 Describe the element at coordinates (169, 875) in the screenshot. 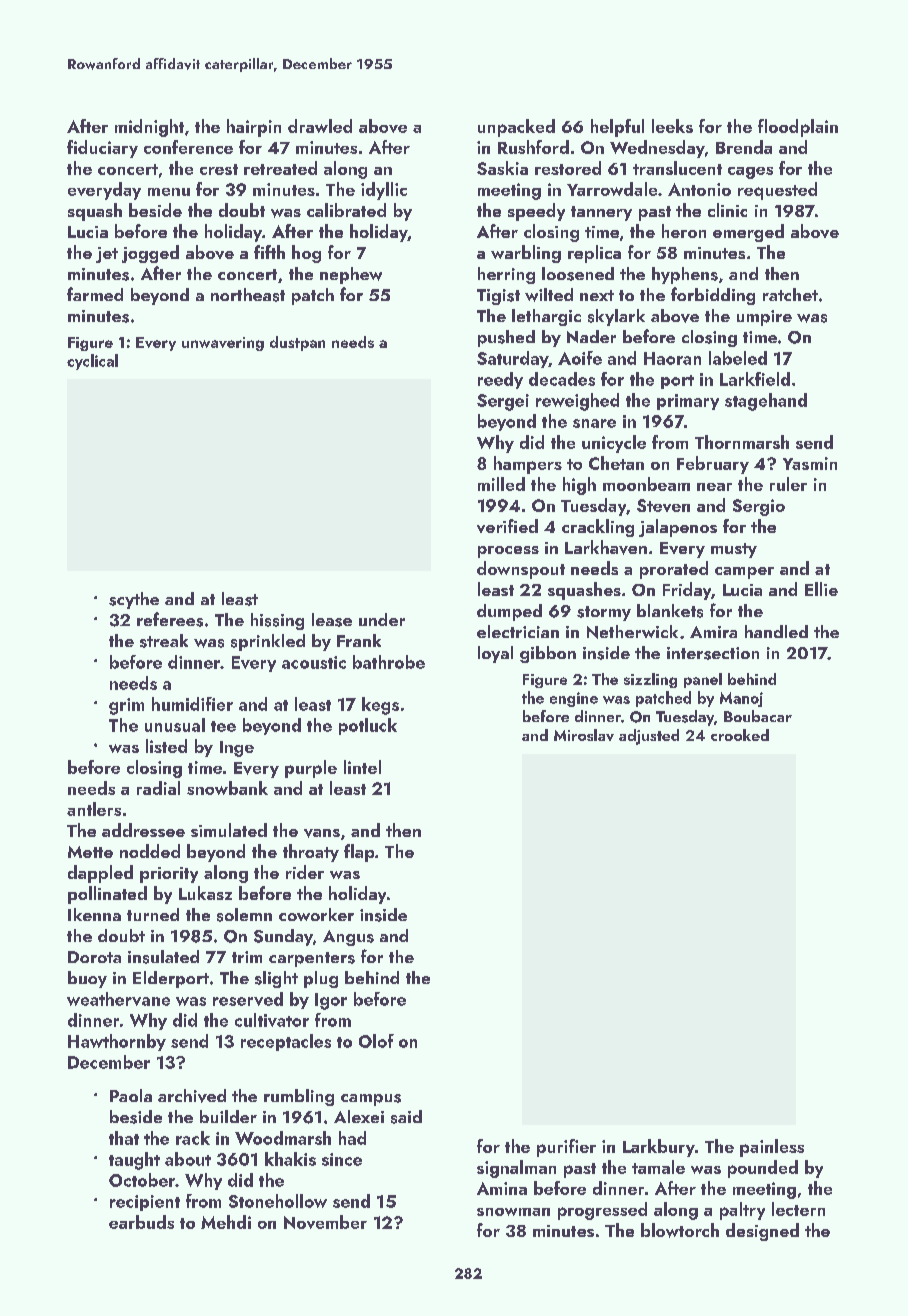

I see `priority` at that location.
